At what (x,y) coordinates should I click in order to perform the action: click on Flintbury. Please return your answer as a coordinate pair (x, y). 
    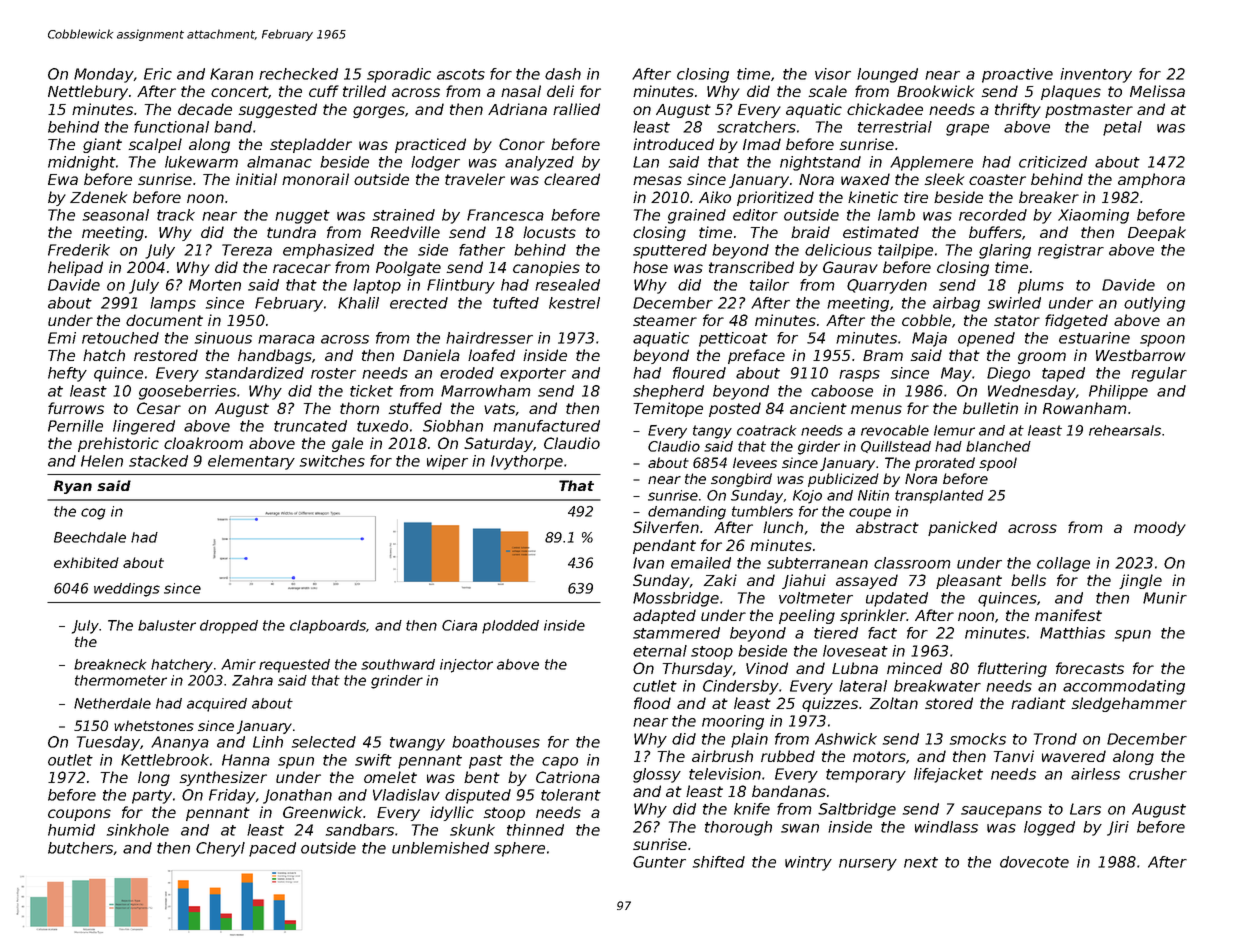
    Looking at the image, I should click on (461, 286).
